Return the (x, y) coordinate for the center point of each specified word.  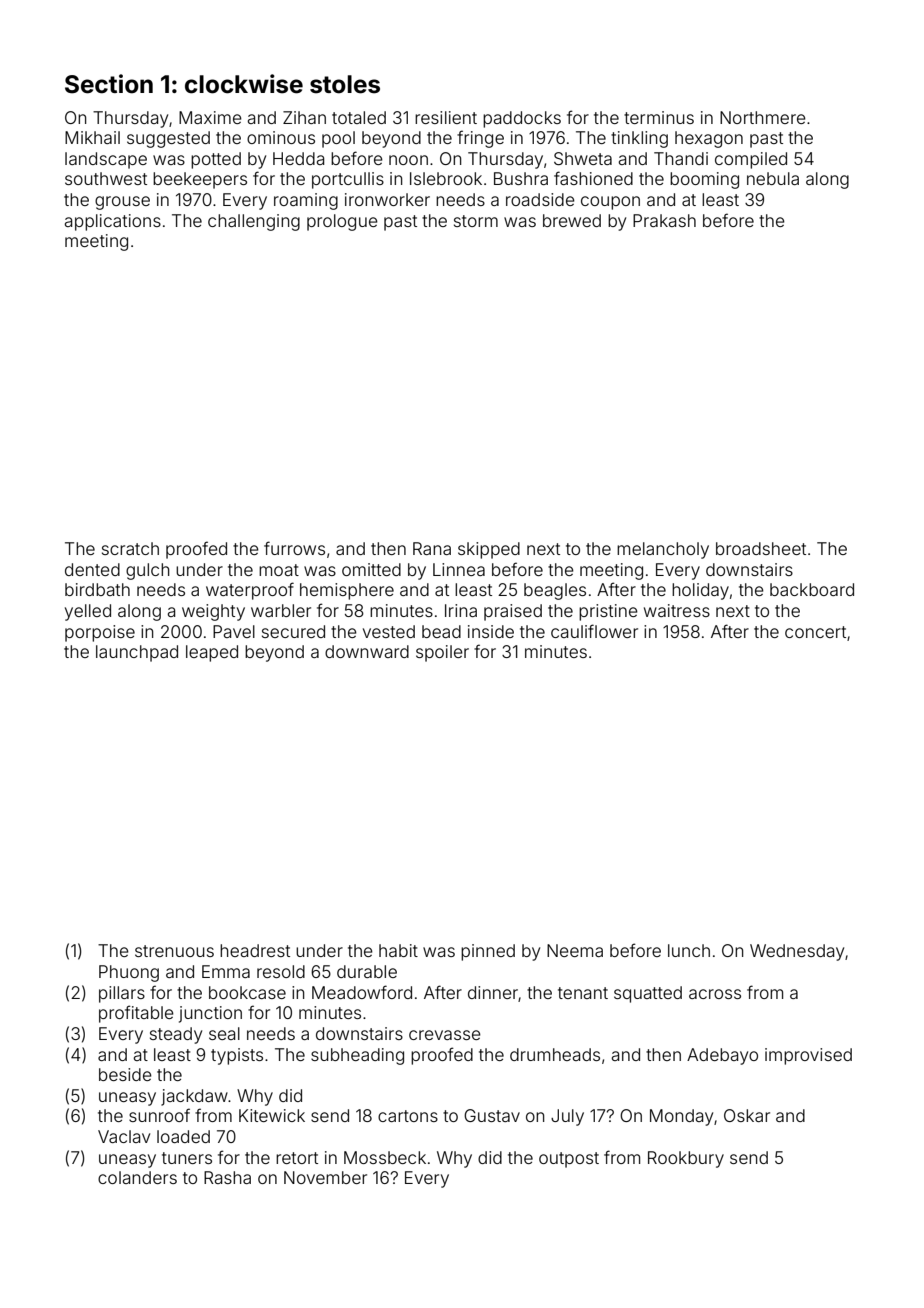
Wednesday (797, 952)
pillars (122, 994)
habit (398, 950)
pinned (488, 952)
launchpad (137, 653)
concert (815, 632)
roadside (540, 199)
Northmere (763, 117)
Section (109, 84)
